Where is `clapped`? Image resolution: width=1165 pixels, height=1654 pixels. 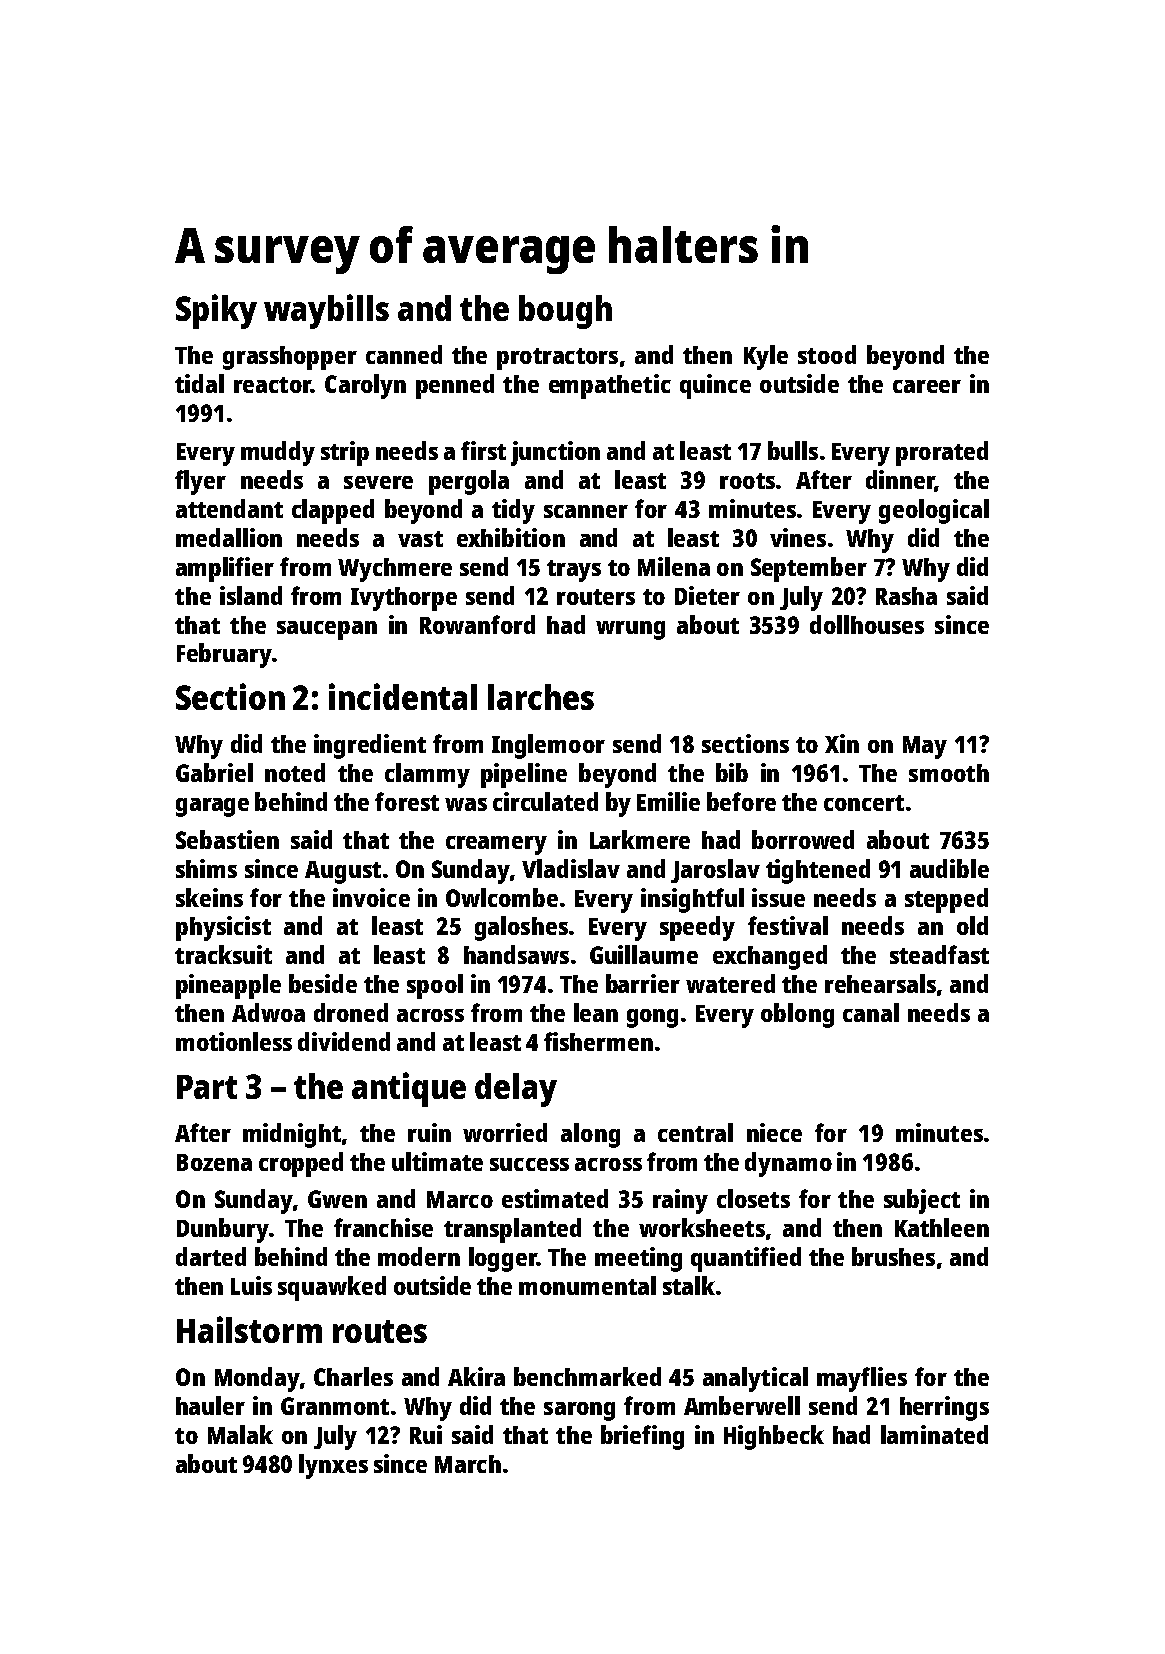 clapped is located at coordinates (333, 511).
